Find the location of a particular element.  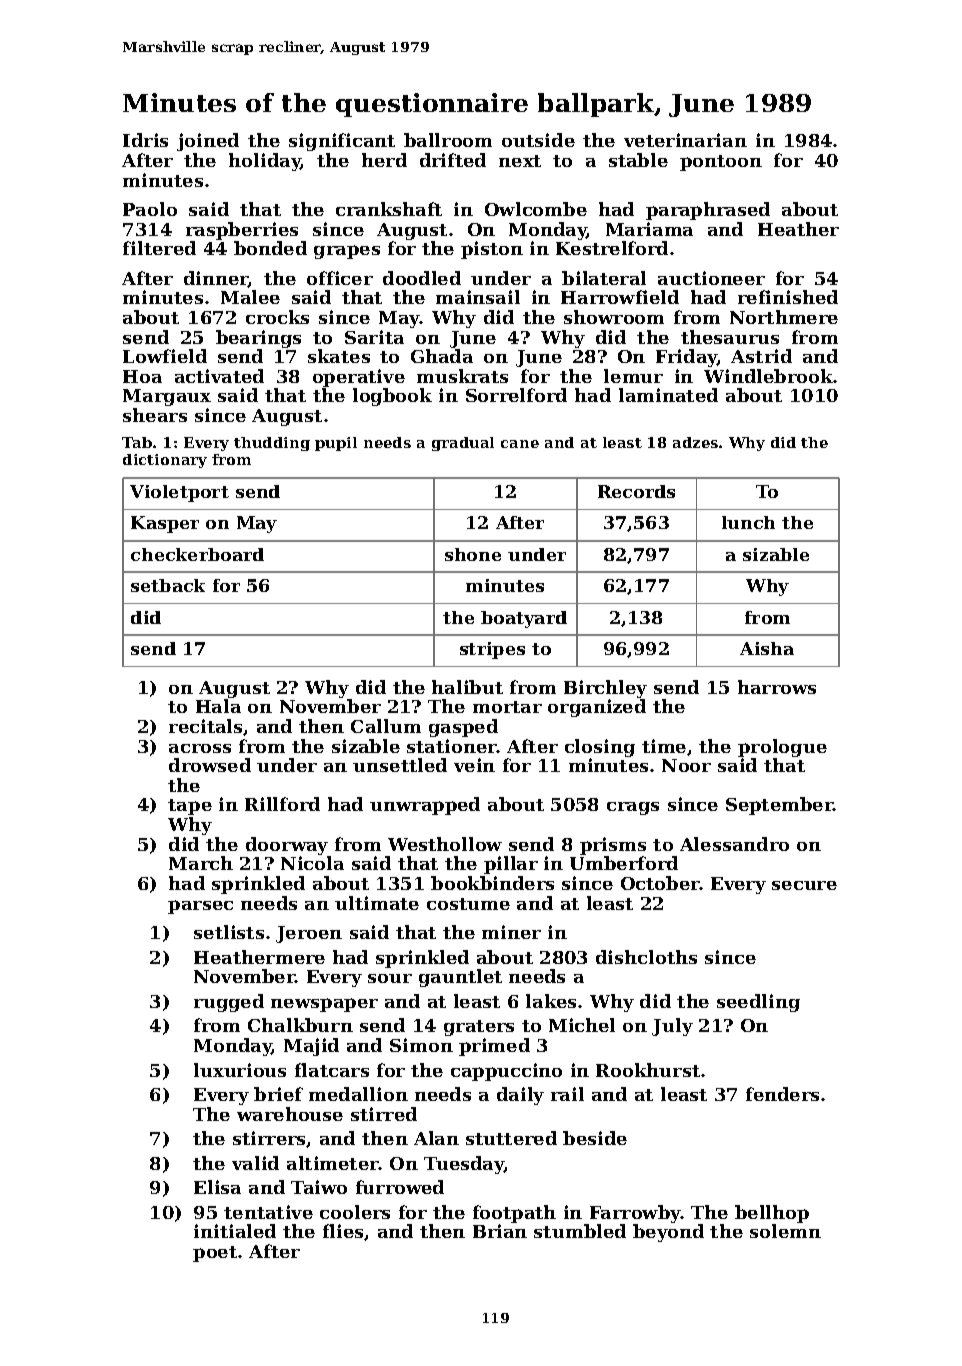

beyond is located at coordinates (668, 1233).
